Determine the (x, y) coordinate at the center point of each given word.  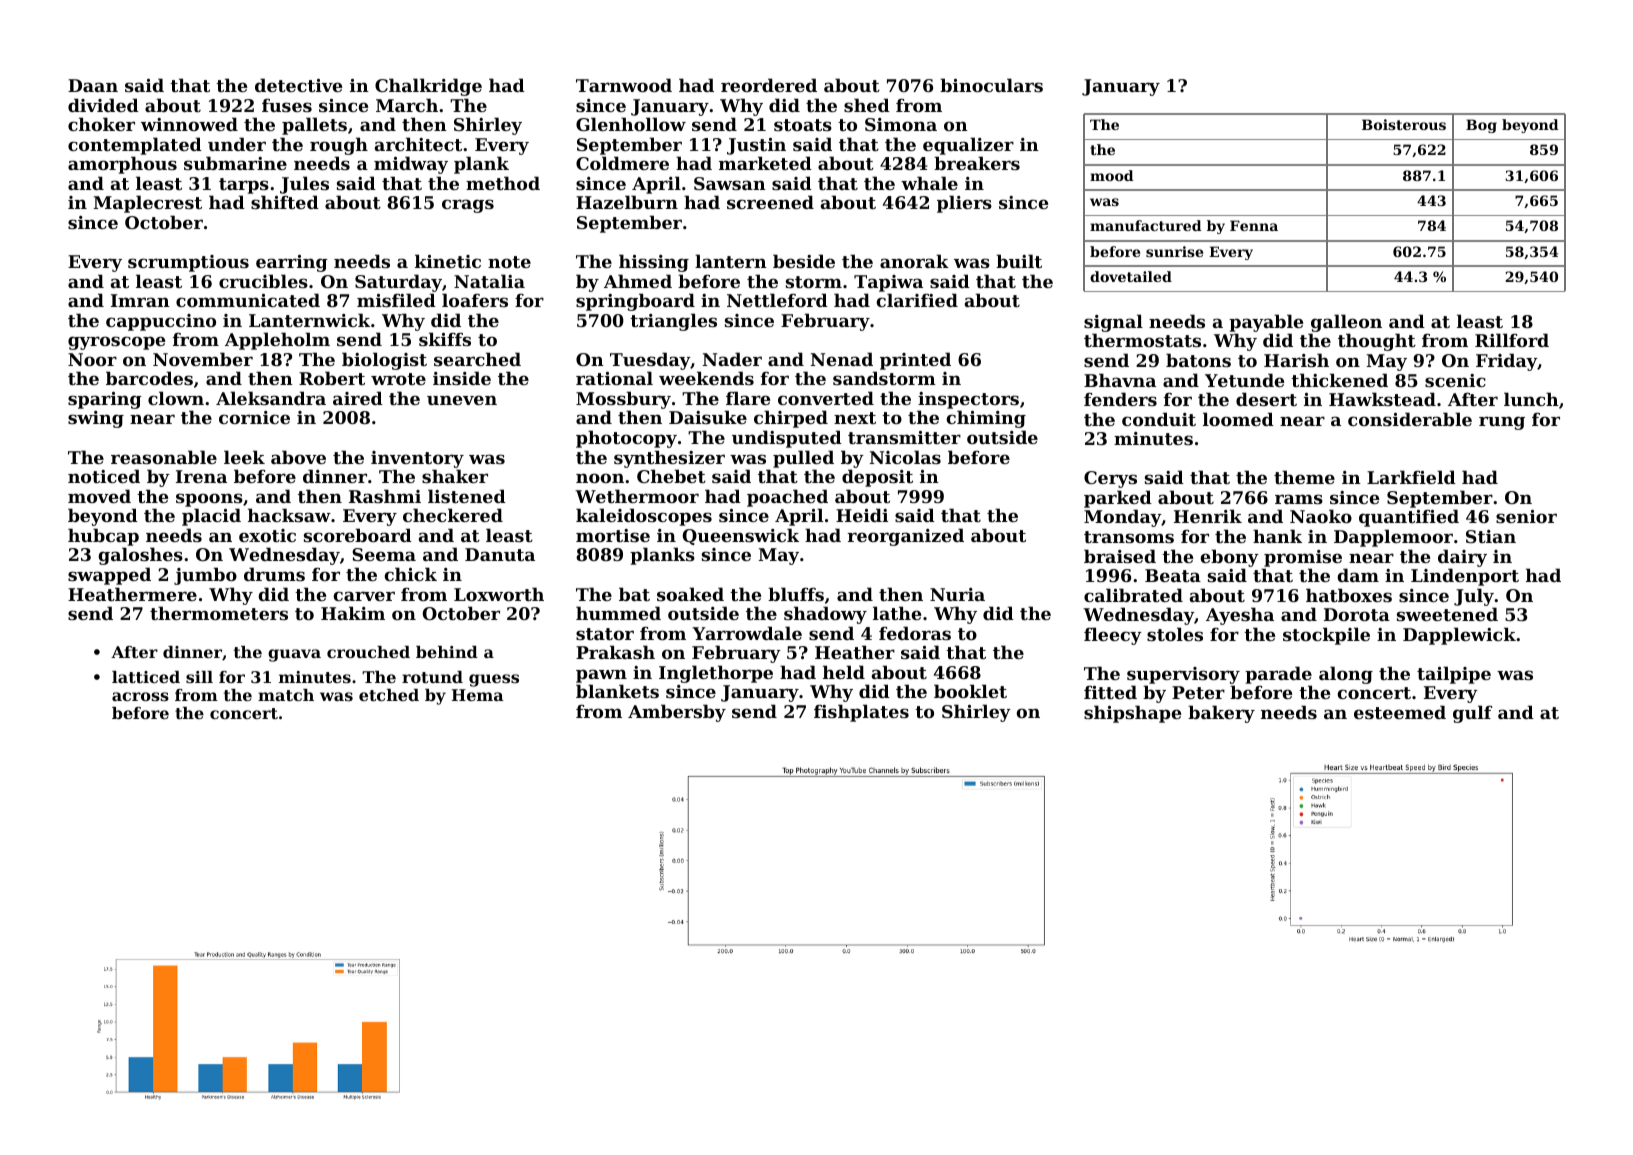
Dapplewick (1459, 636)
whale (929, 183)
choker (101, 124)
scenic (1455, 380)
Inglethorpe (716, 674)
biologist (384, 361)
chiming (986, 419)
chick (410, 574)
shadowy (825, 615)
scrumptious (188, 263)
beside (804, 261)
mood (1112, 175)
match (286, 695)
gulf (1472, 714)
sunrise (1174, 251)
